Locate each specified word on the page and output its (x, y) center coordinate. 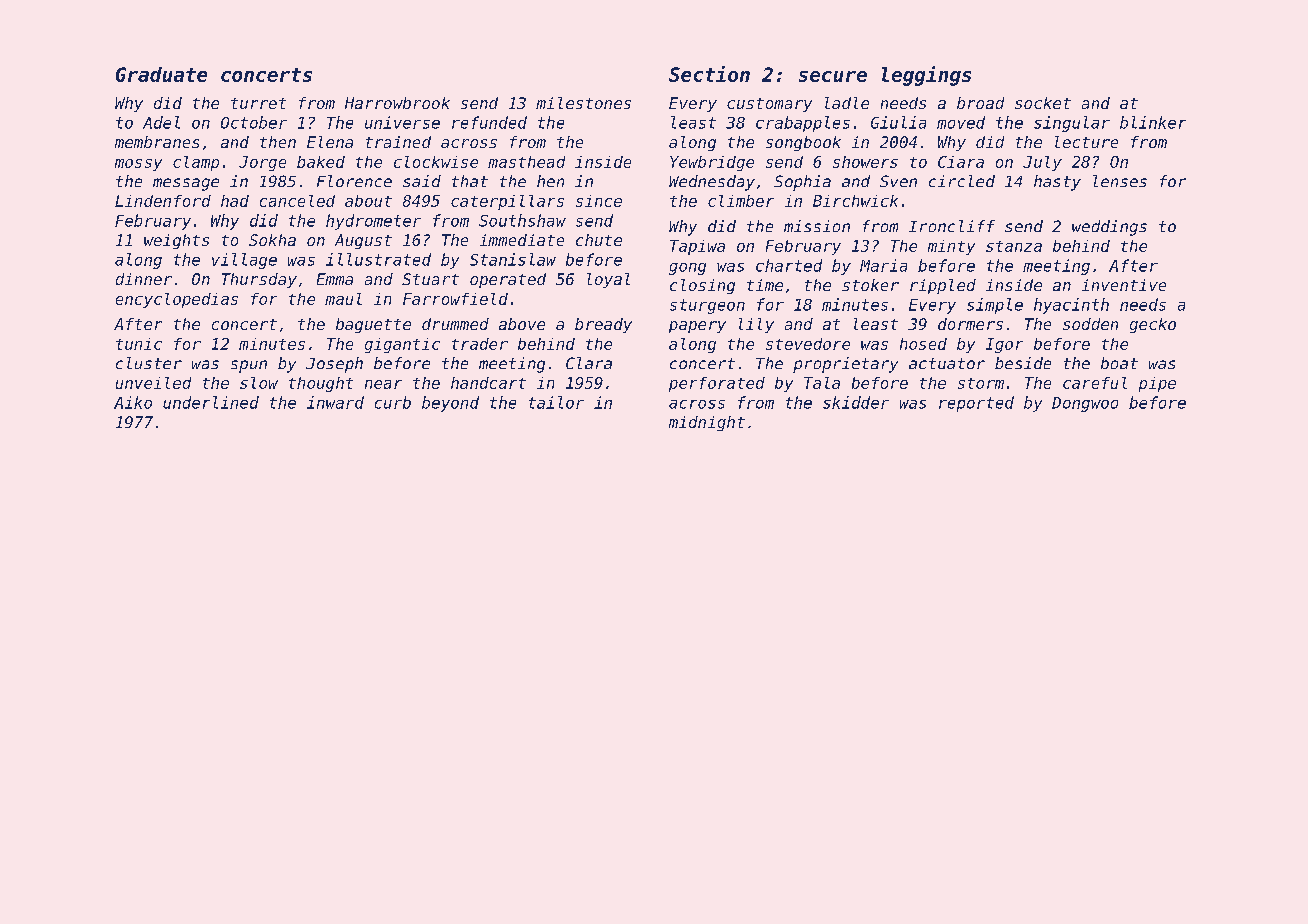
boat (1119, 363)
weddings (1109, 228)
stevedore (808, 344)
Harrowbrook (397, 103)
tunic (139, 344)
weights (176, 241)
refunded (489, 122)
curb (393, 402)
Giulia (898, 122)
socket (1043, 103)
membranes (157, 142)
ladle (847, 103)
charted (789, 265)
